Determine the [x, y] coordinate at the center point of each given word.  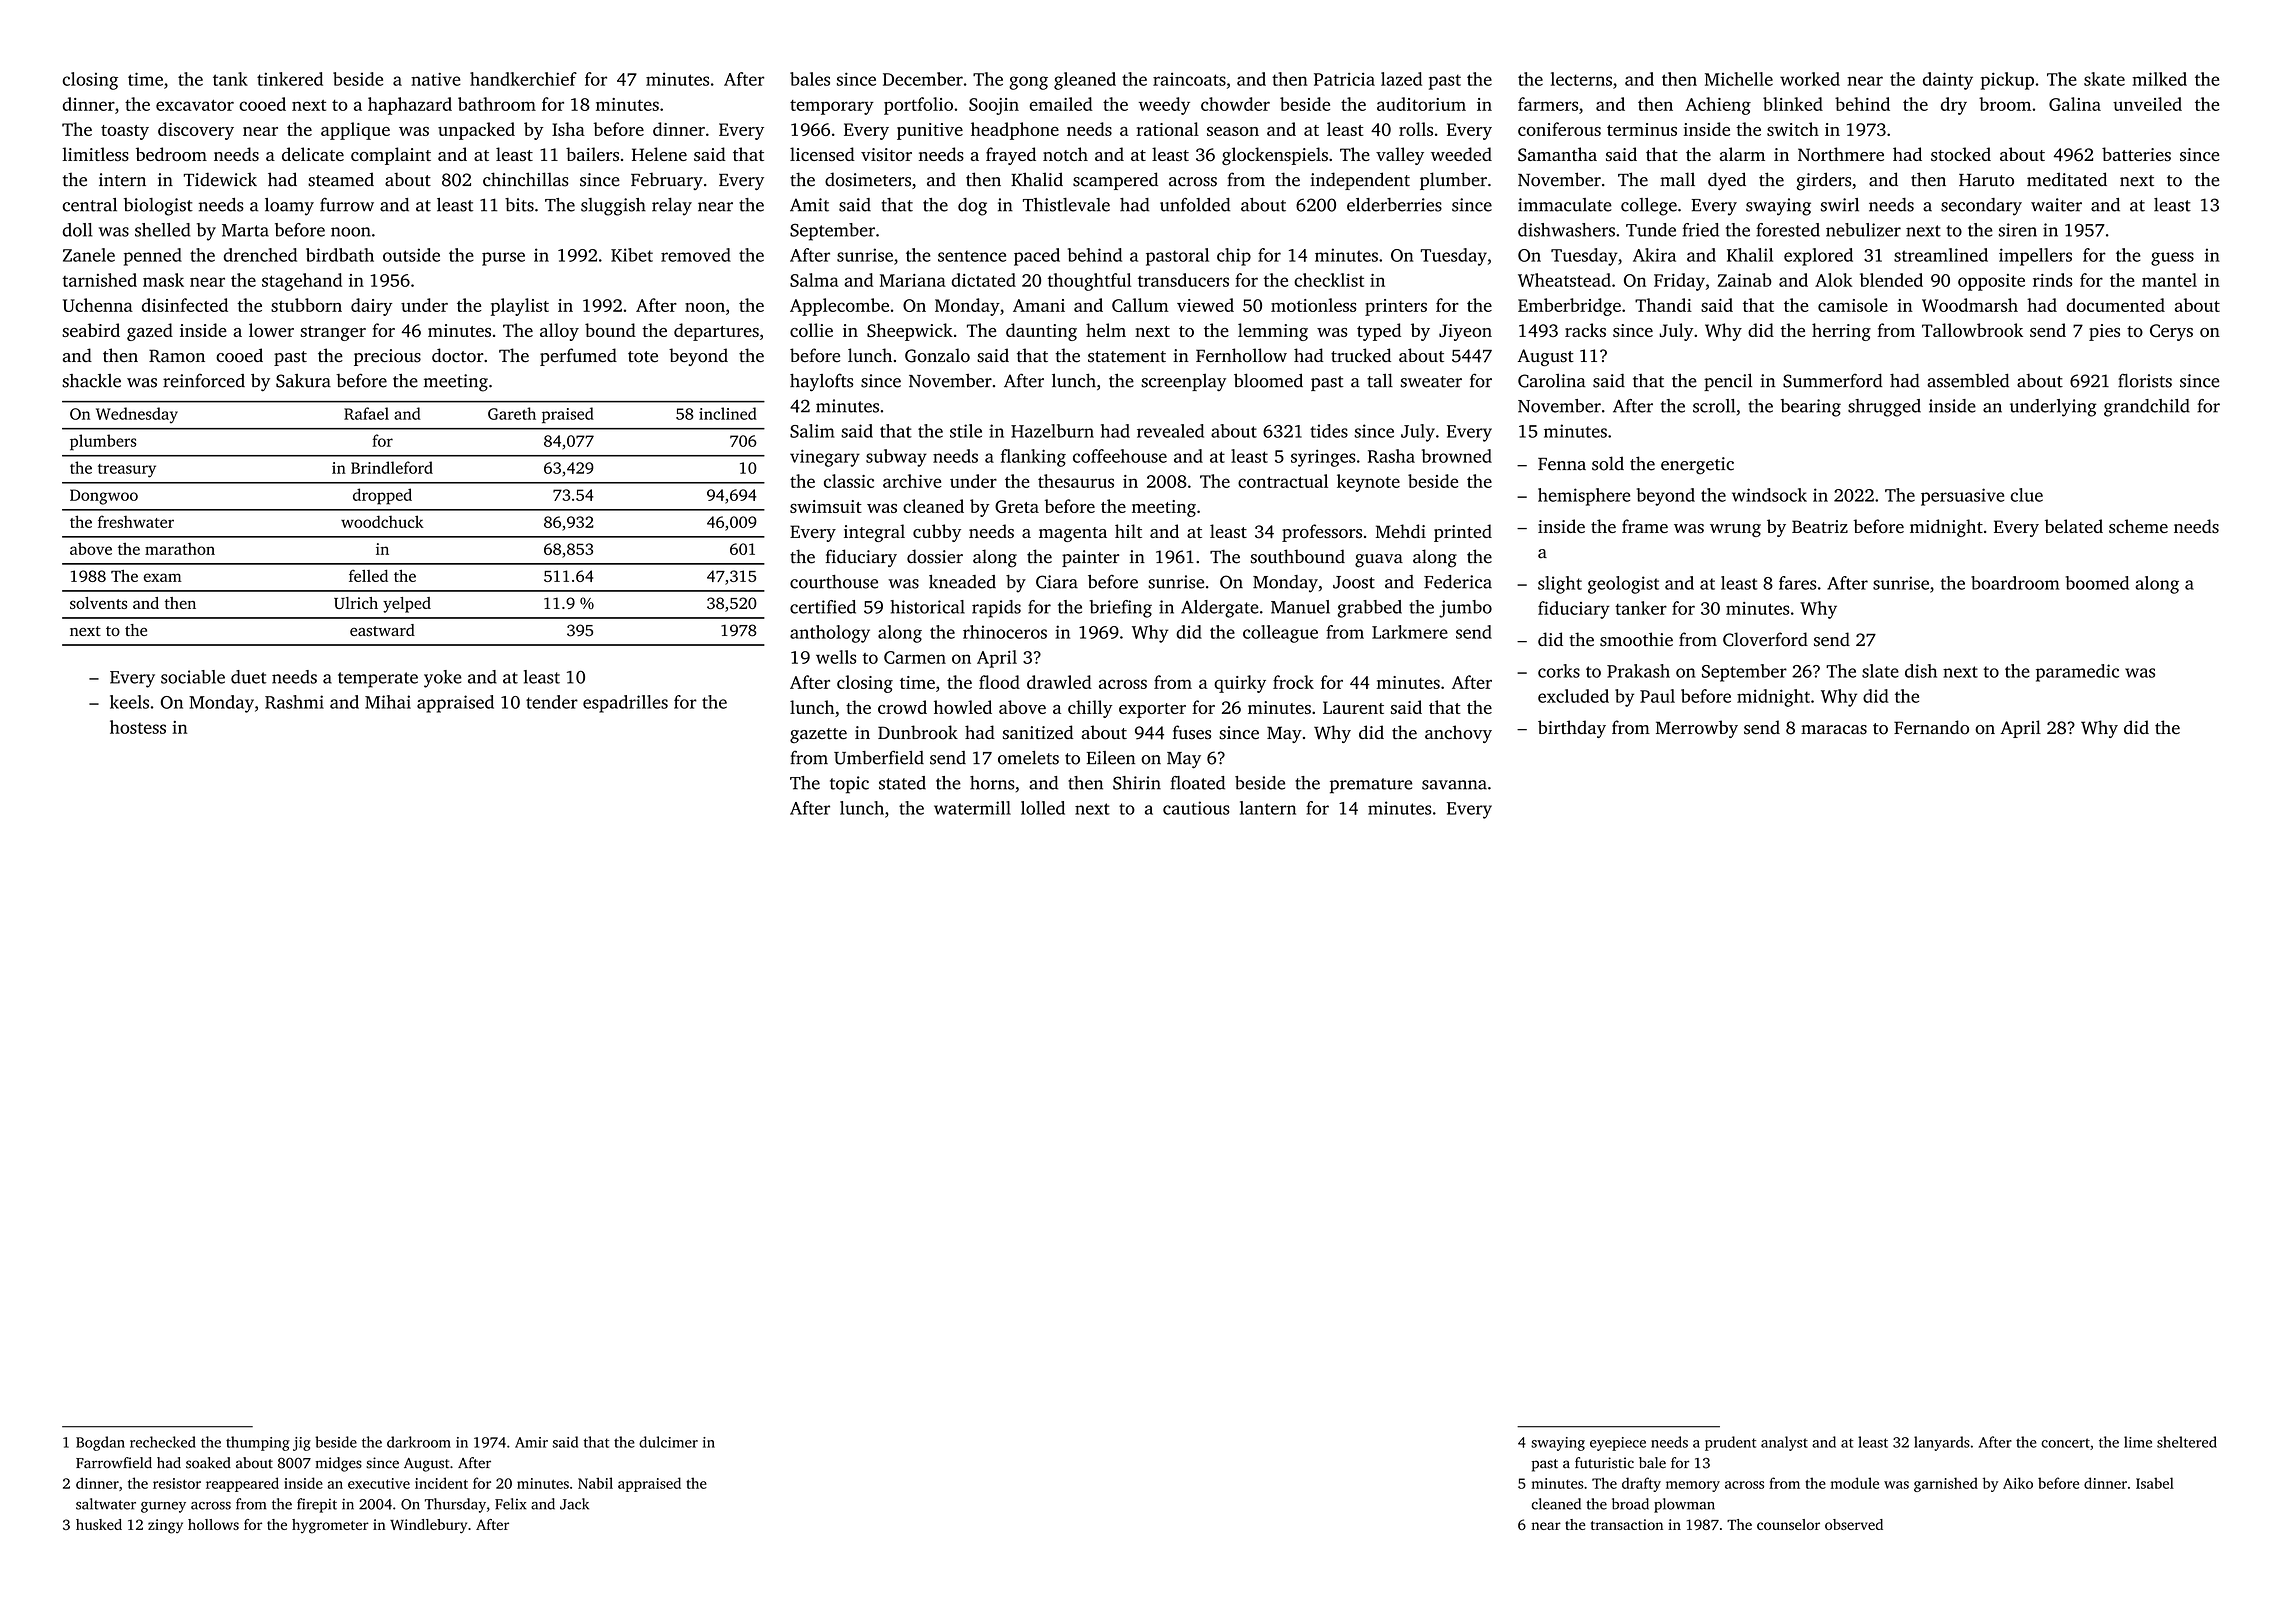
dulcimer [668, 1442]
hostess [138, 727]
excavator [195, 105]
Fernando [1931, 727]
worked [1810, 79]
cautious [1196, 808]
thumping [258, 1443]
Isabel [2155, 1483]
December [923, 79]
